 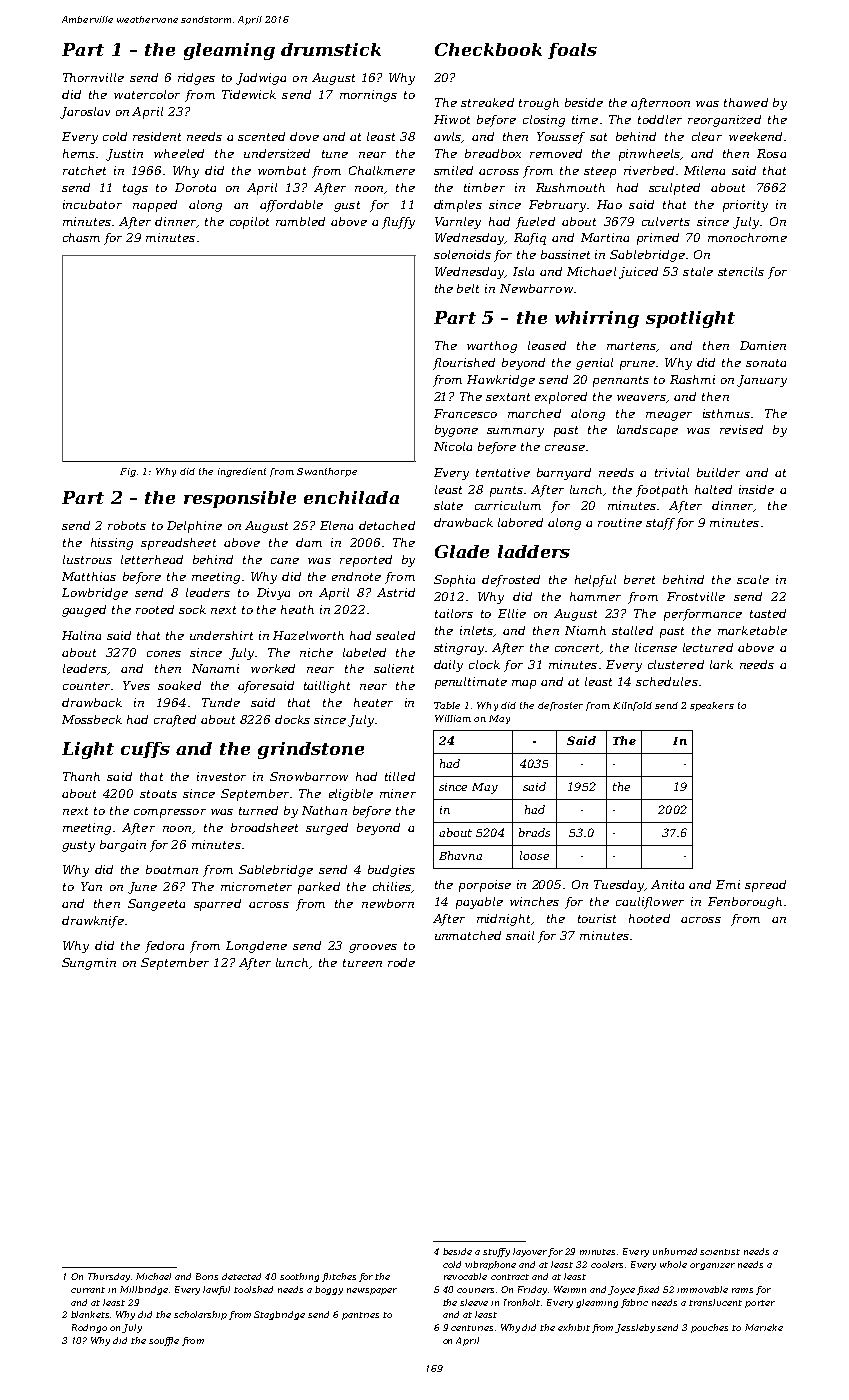 I want to click on Thanh, so click(x=81, y=776).
